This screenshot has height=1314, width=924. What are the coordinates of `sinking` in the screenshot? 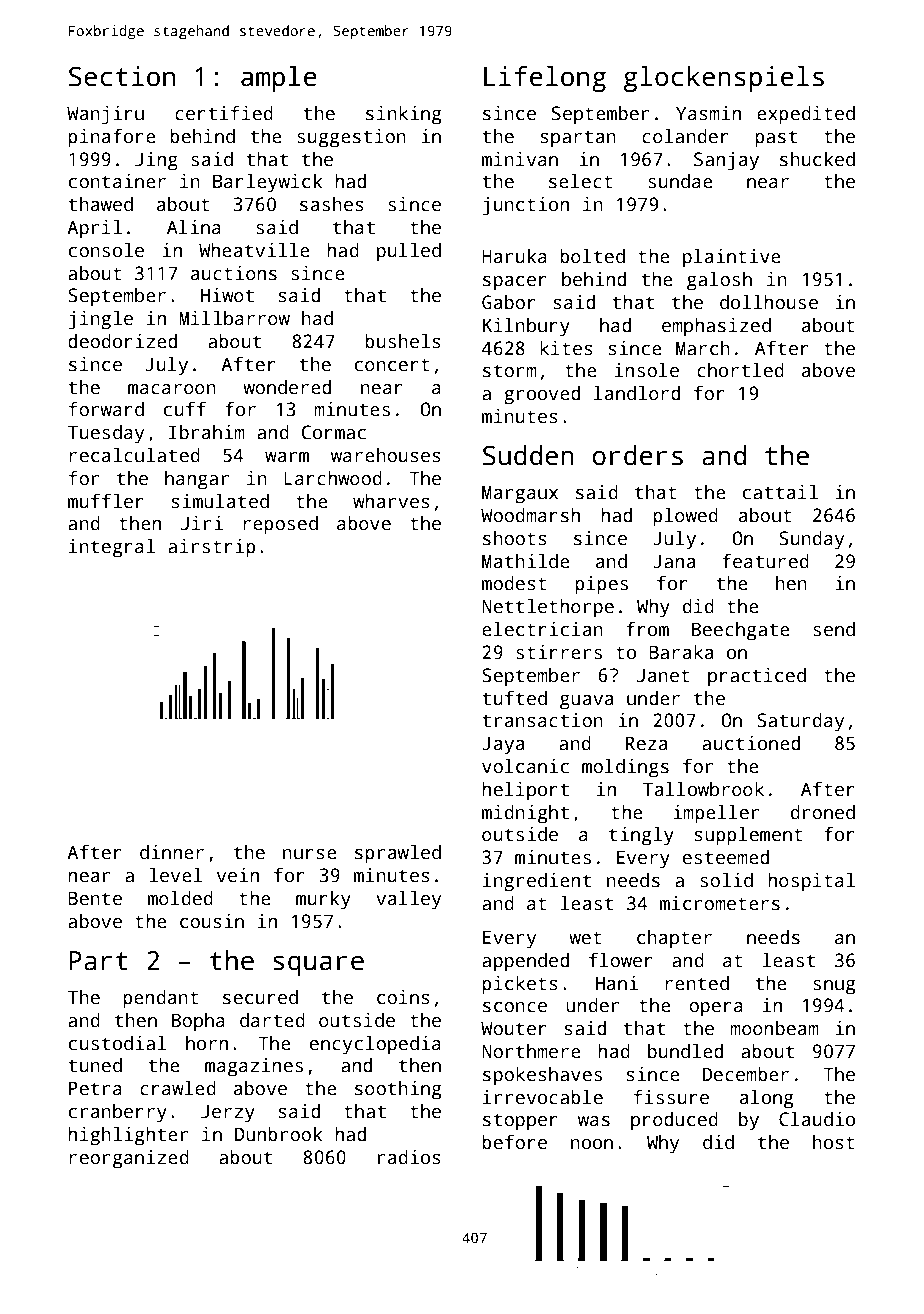 It's located at (403, 115).
